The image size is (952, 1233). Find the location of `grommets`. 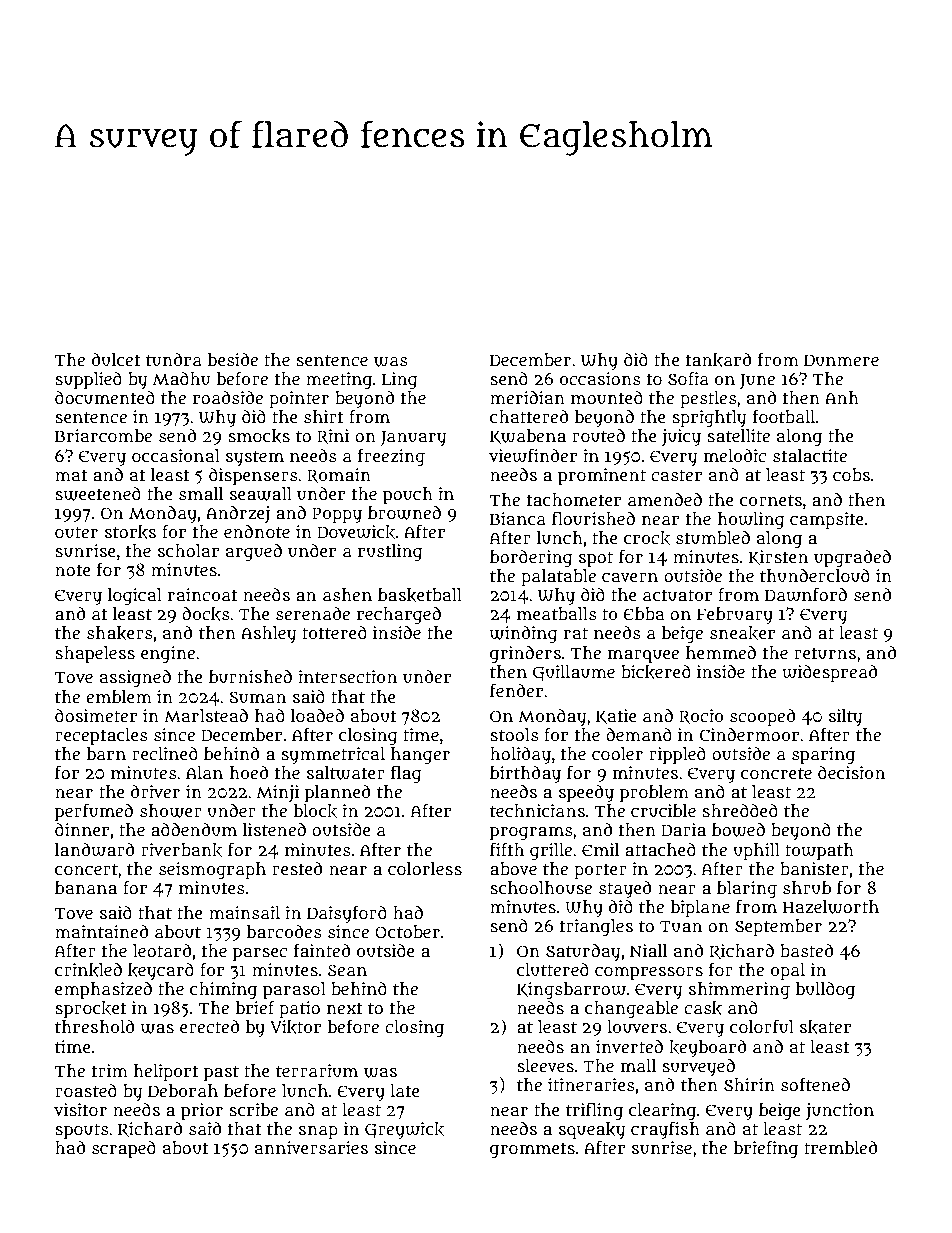

grommets is located at coordinates (532, 1150).
